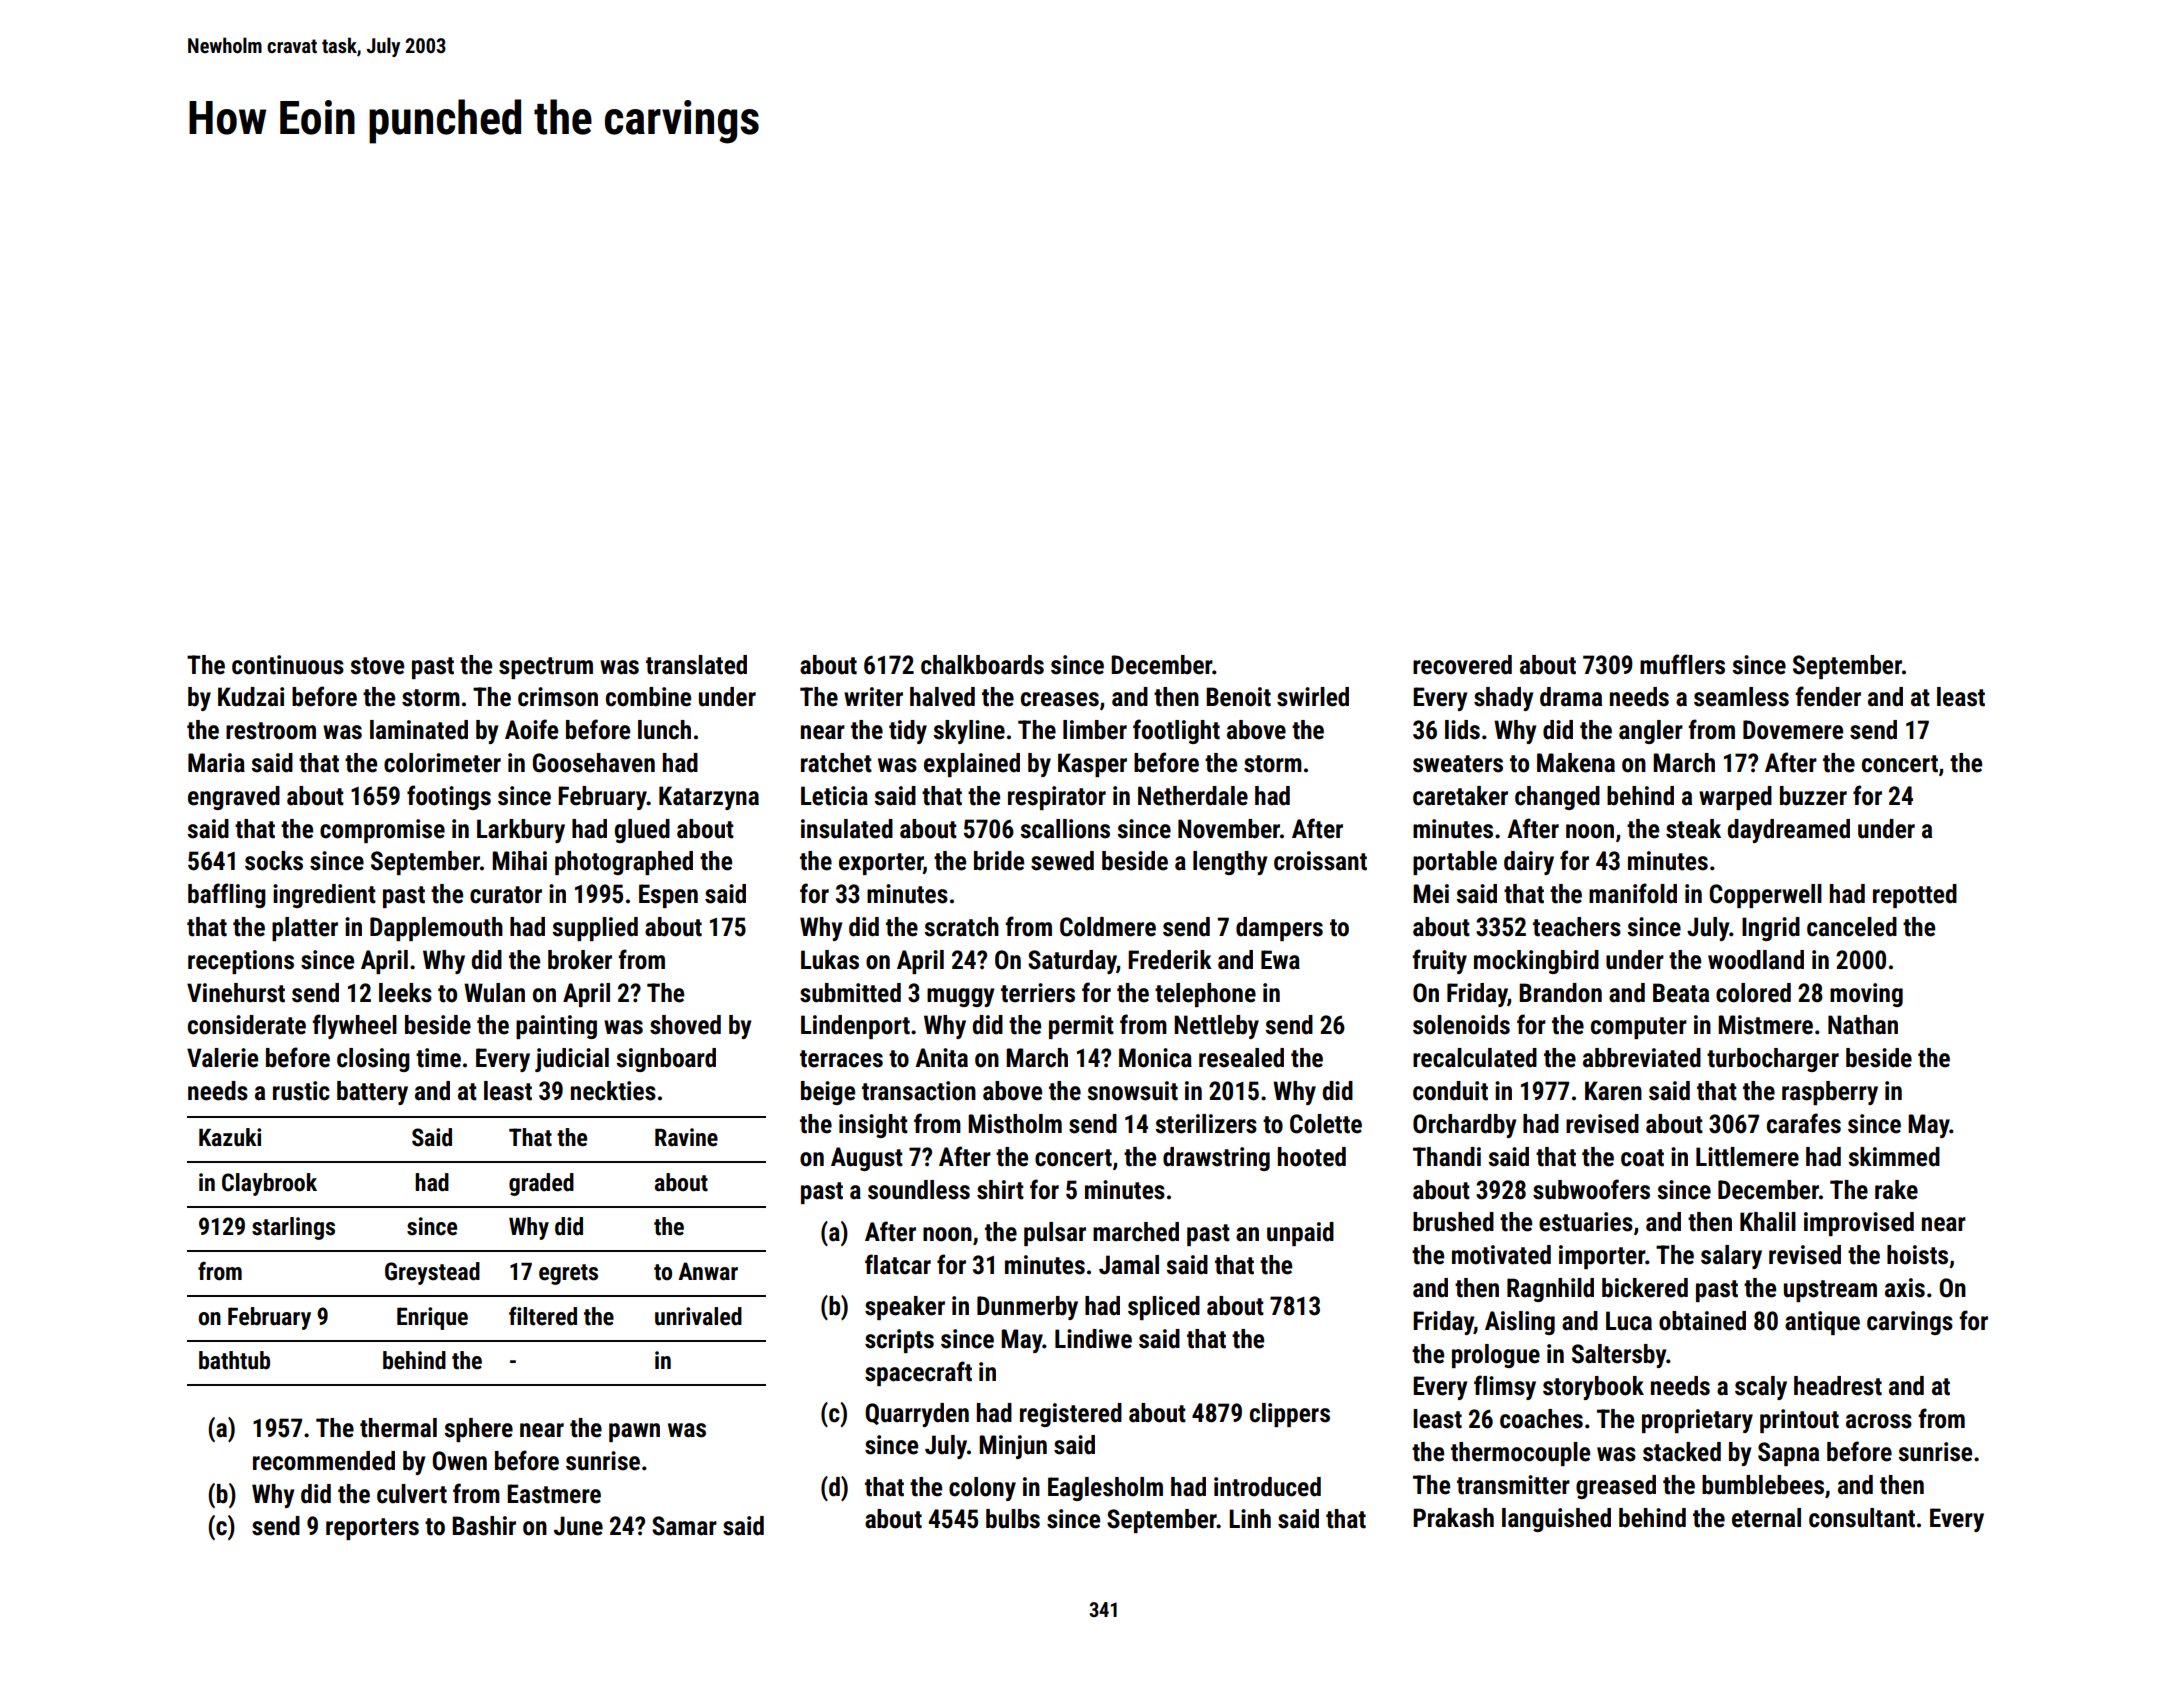  I want to click on skimmed, so click(1894, 1157).
